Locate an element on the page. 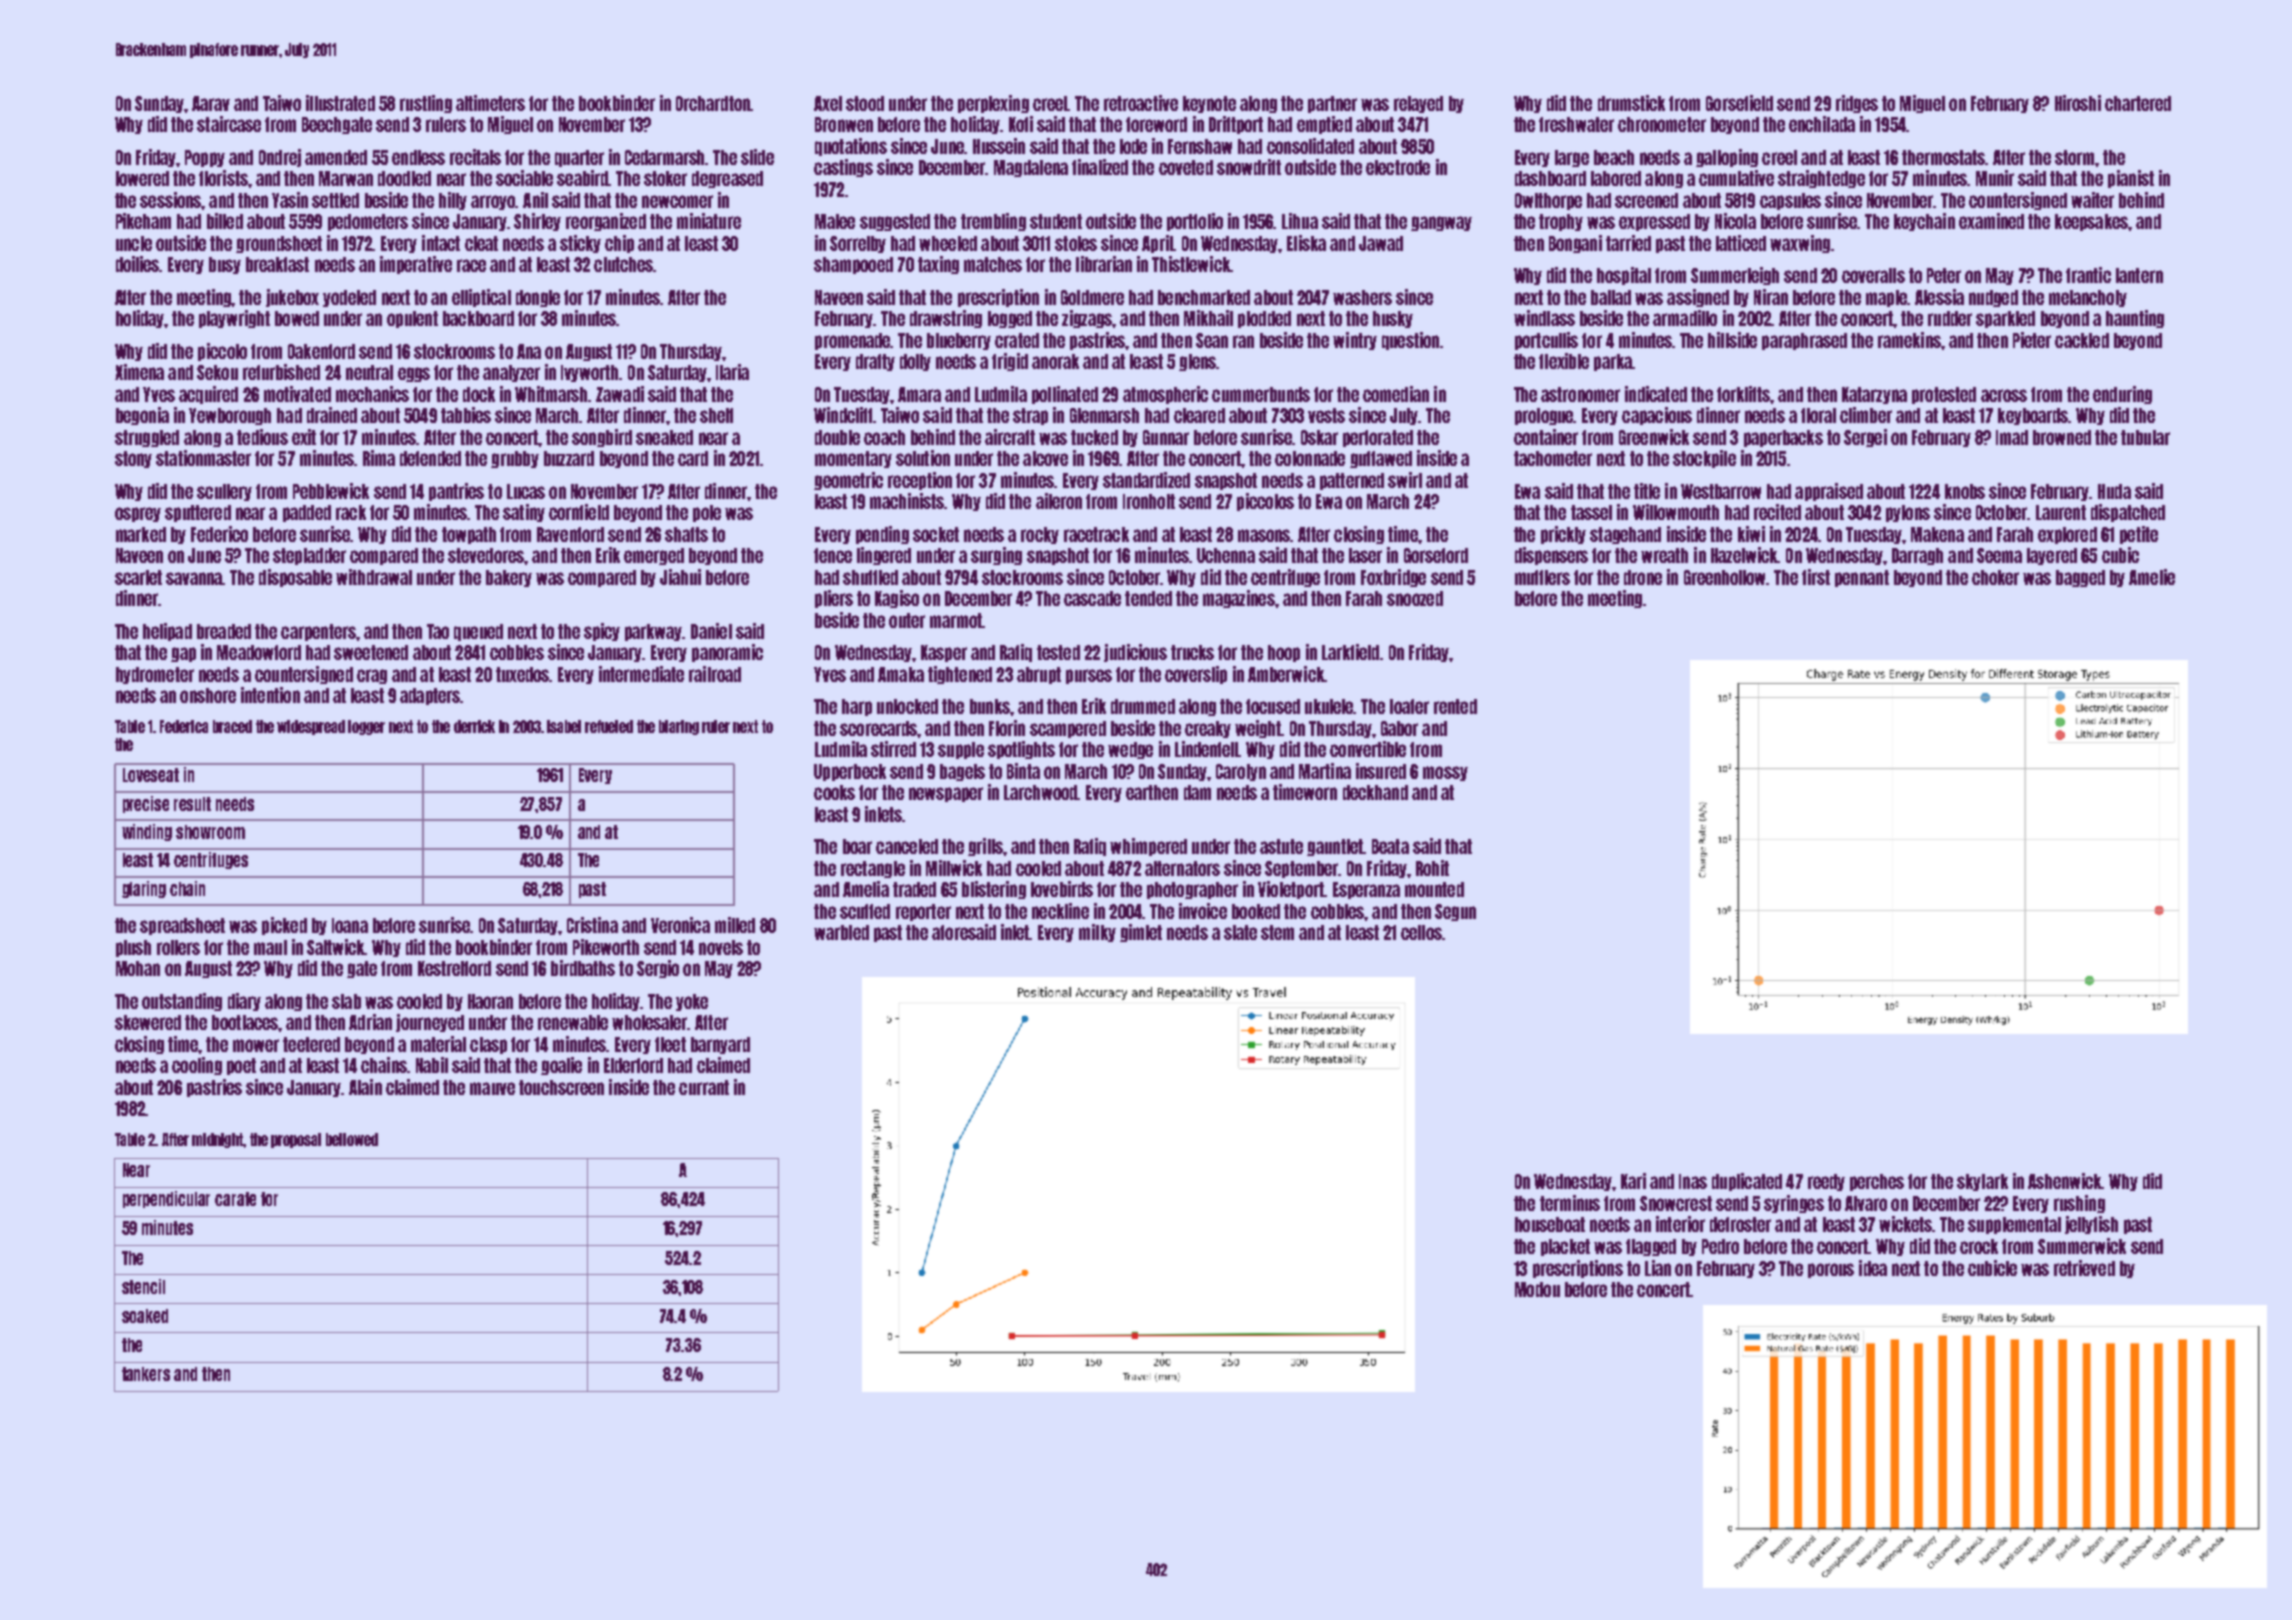 The width and height of the page is (2292, 1620). straightedge is located at coordinates (1821, 179).
